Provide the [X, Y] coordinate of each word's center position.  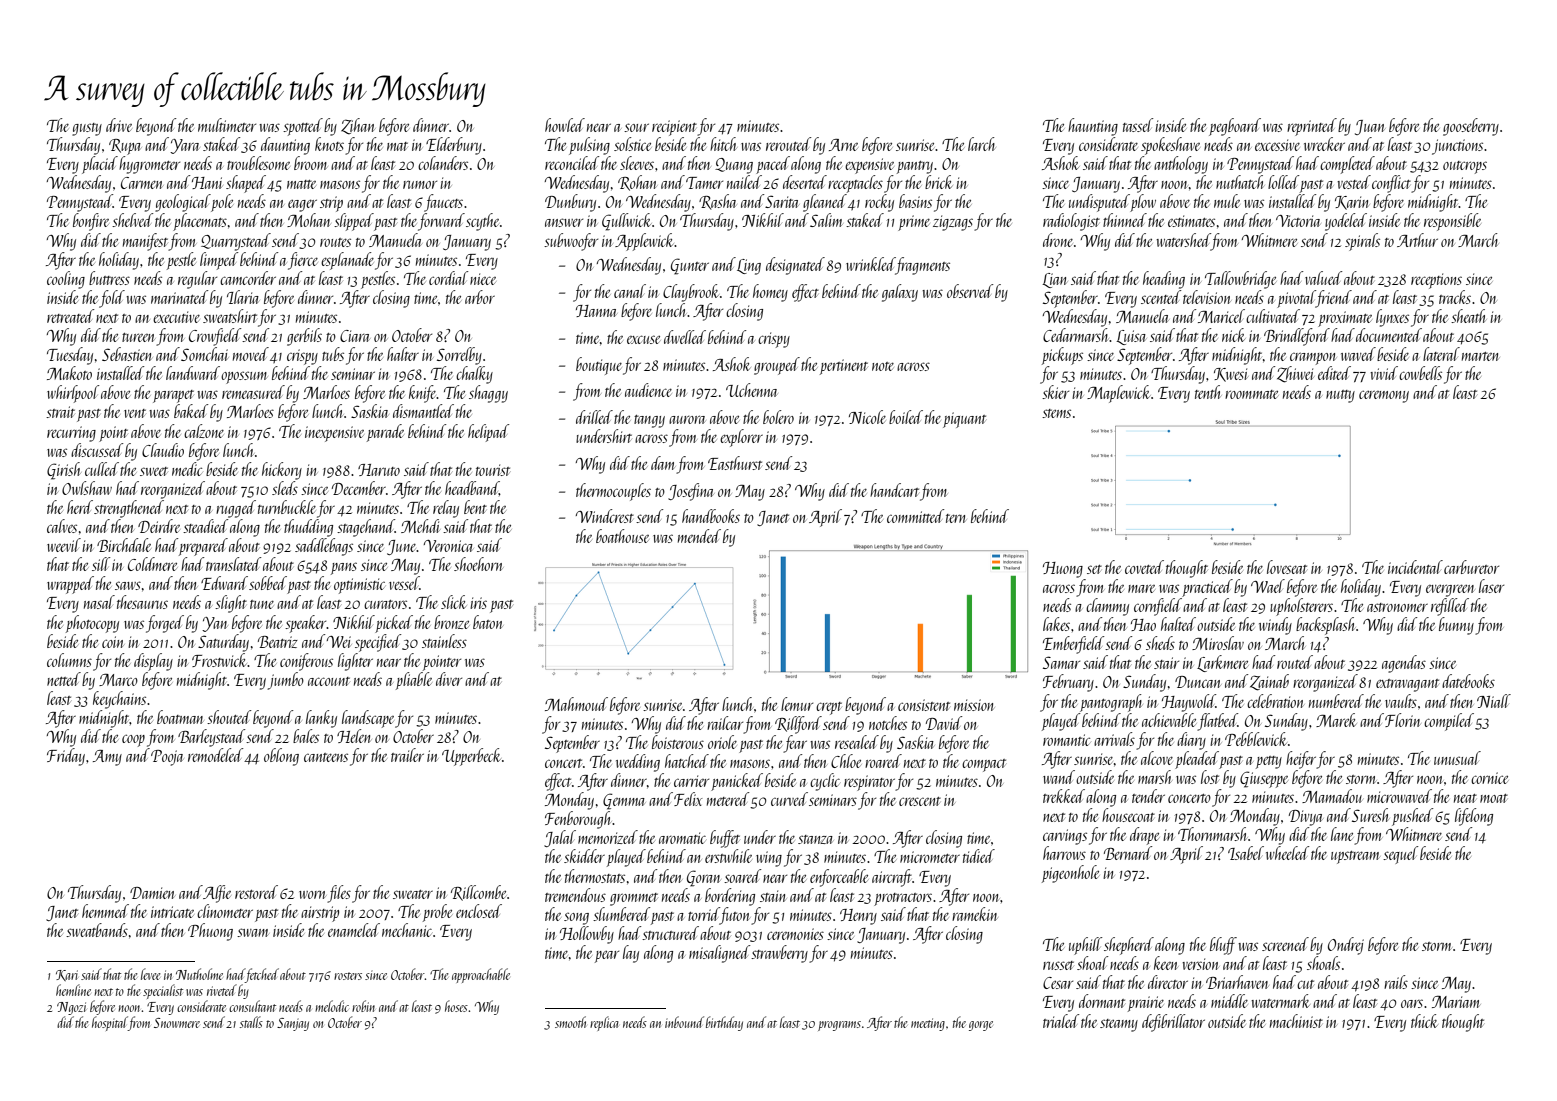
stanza [815, 839]
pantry [915, 167]
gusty [87, 129]
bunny [1456, 626]
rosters [348, 976]
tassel [1138, 125]
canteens [326, 757]
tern [955, 518]
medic [187, 469]
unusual [1457, 758]
